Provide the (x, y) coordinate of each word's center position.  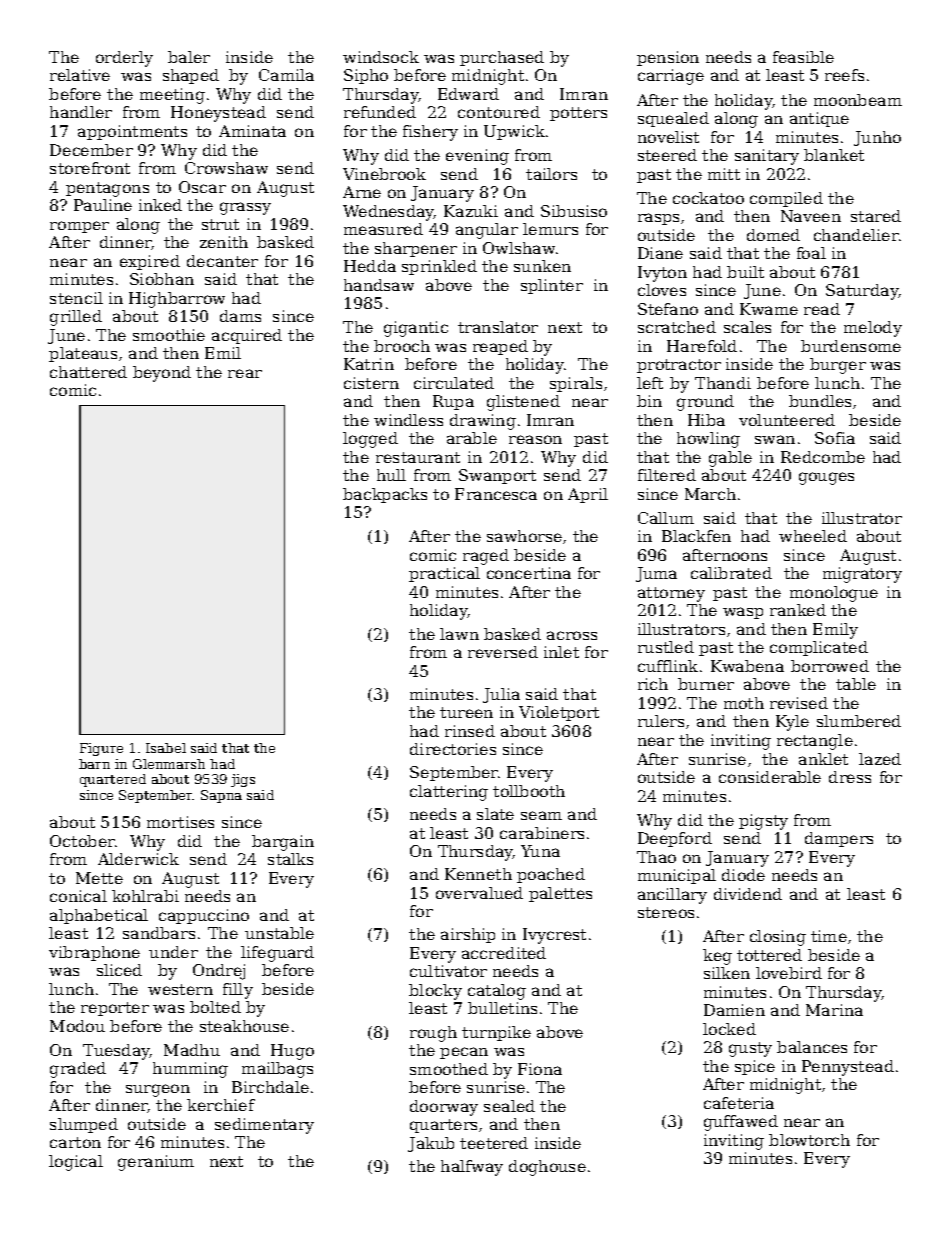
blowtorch (809, 1140)
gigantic (416, 329)
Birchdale (270, 1087)
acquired (247, 336)
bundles (820, 401)
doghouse (547, 1168)
